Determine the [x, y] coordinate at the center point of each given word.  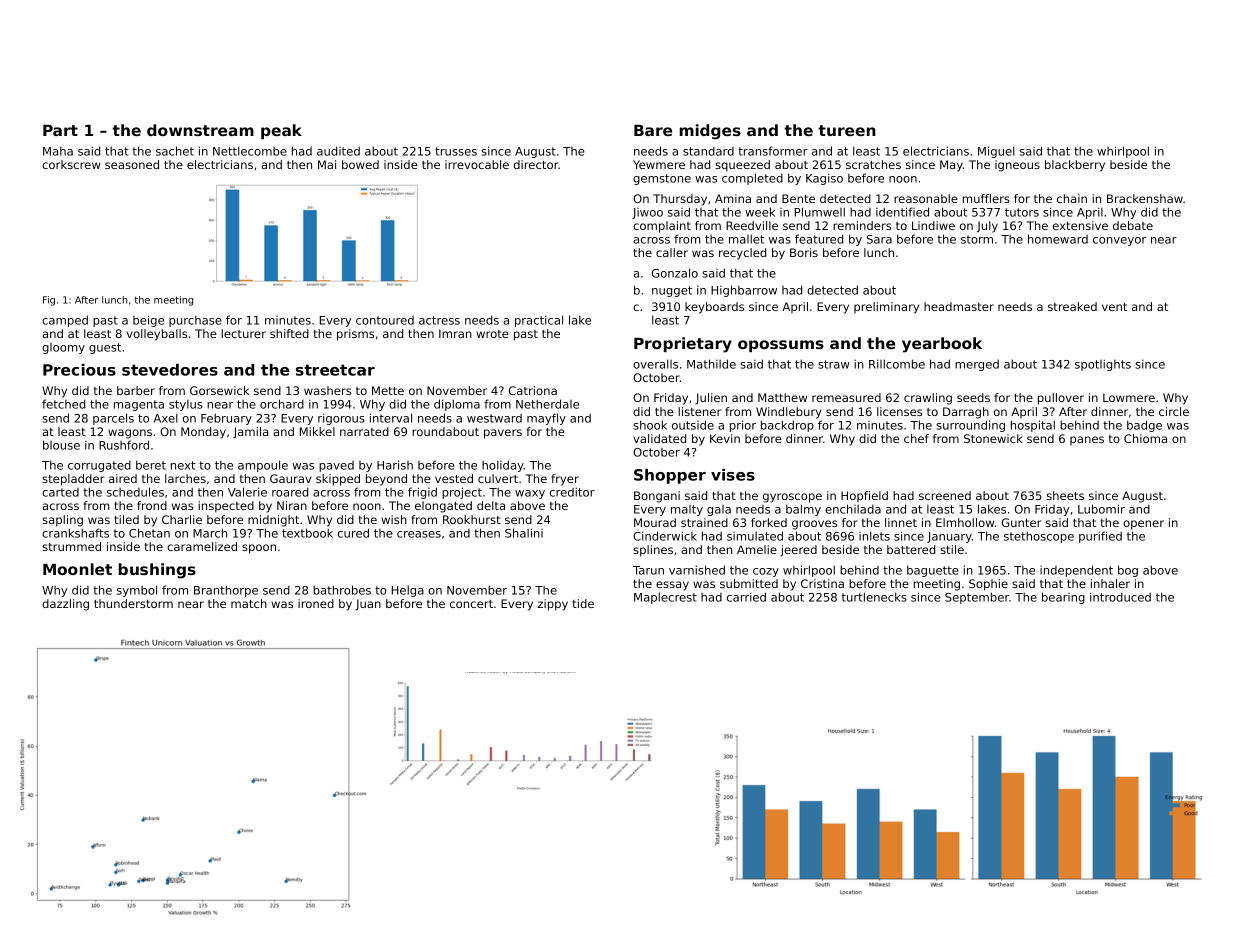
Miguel [996, 152]
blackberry [1075, 166]
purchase [195, 321]
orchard [282, 404]
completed [752, 179]
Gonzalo [675, 273]
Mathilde [711, 364]
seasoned [132, 164]
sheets [1065, 495]
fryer [565, 480]
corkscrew [71, 164]
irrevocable [477, 164]
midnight [273, 521]
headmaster [959, 306]
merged [977, 365]
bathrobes [342, 590]
